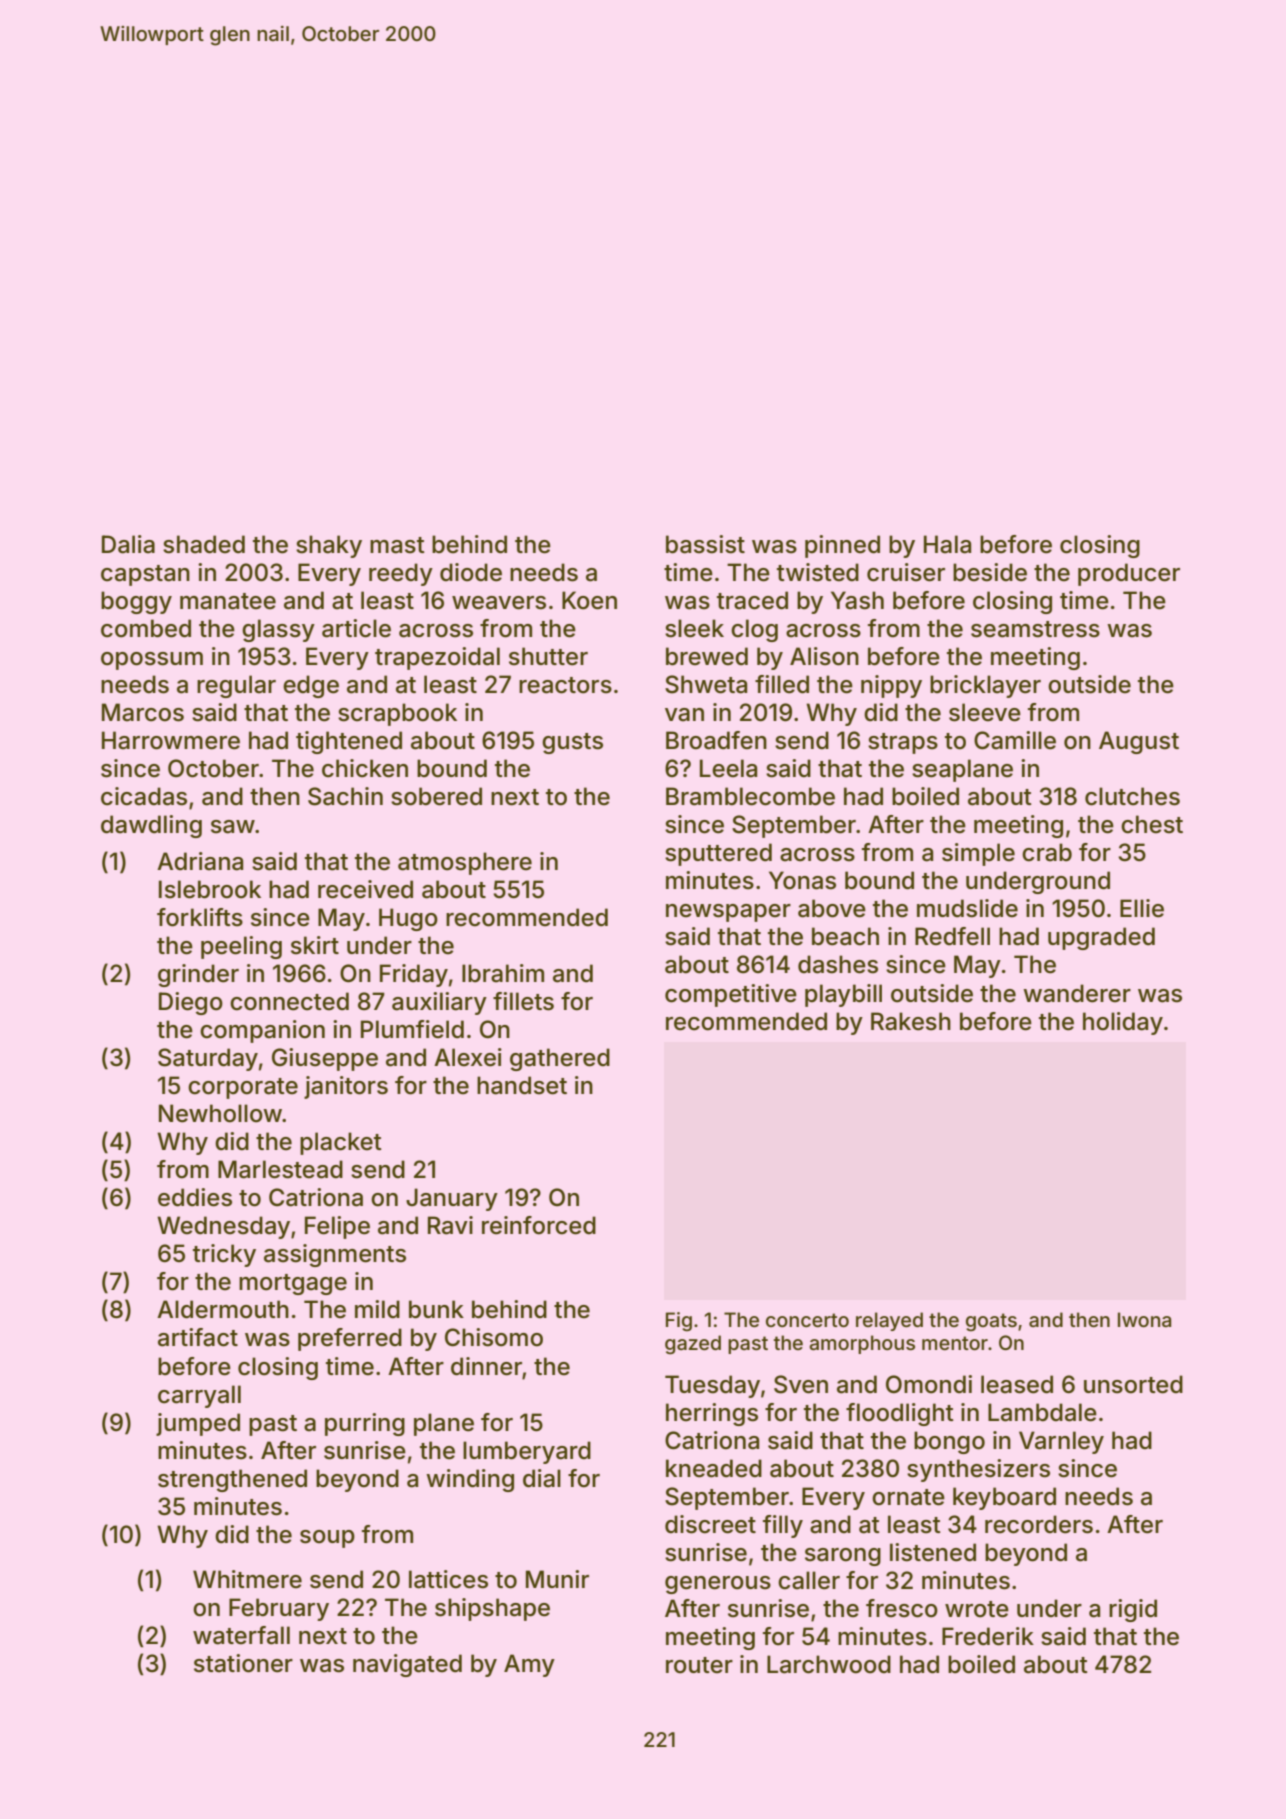 Image resolution: width=1286 pixels, height=1819 pixels. What do you see at coordinates (198, 1337) in the image?
I see `artifact` at bounding box center [198, 1337].
